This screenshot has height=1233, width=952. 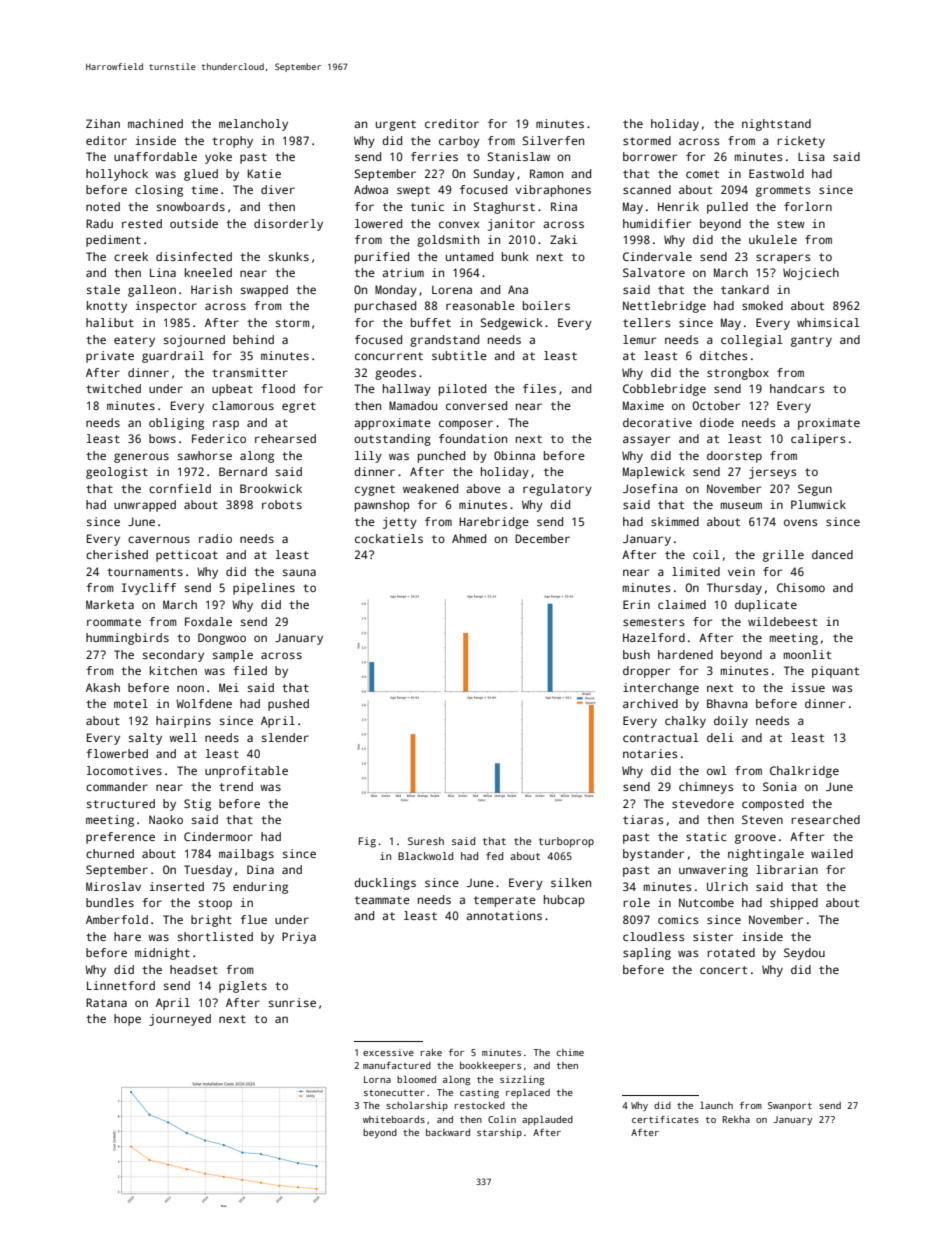 I want to click on Dina, so click(x=260, y=869).
